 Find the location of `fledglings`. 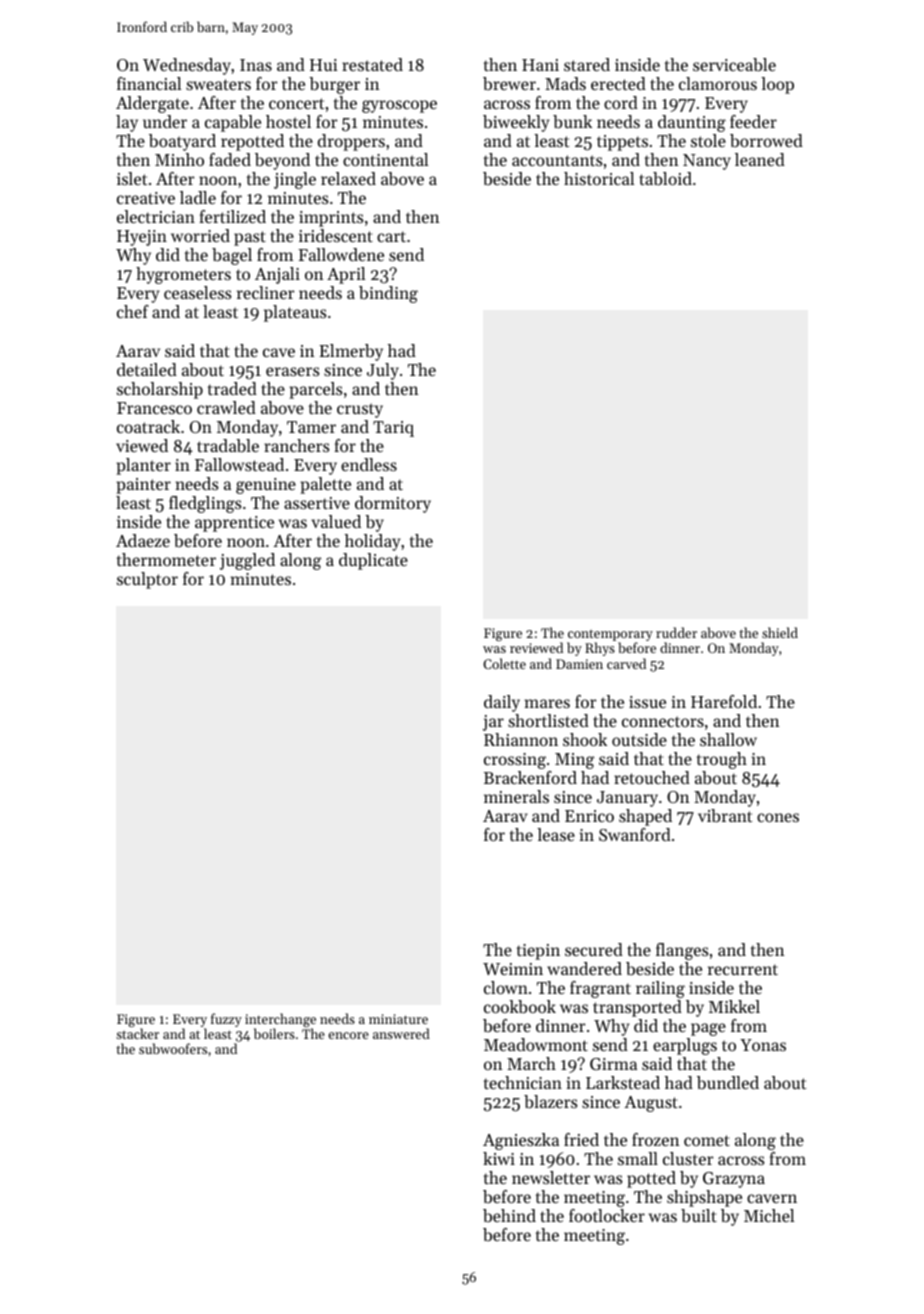

fledglings is located at coordinates (205, 504).
